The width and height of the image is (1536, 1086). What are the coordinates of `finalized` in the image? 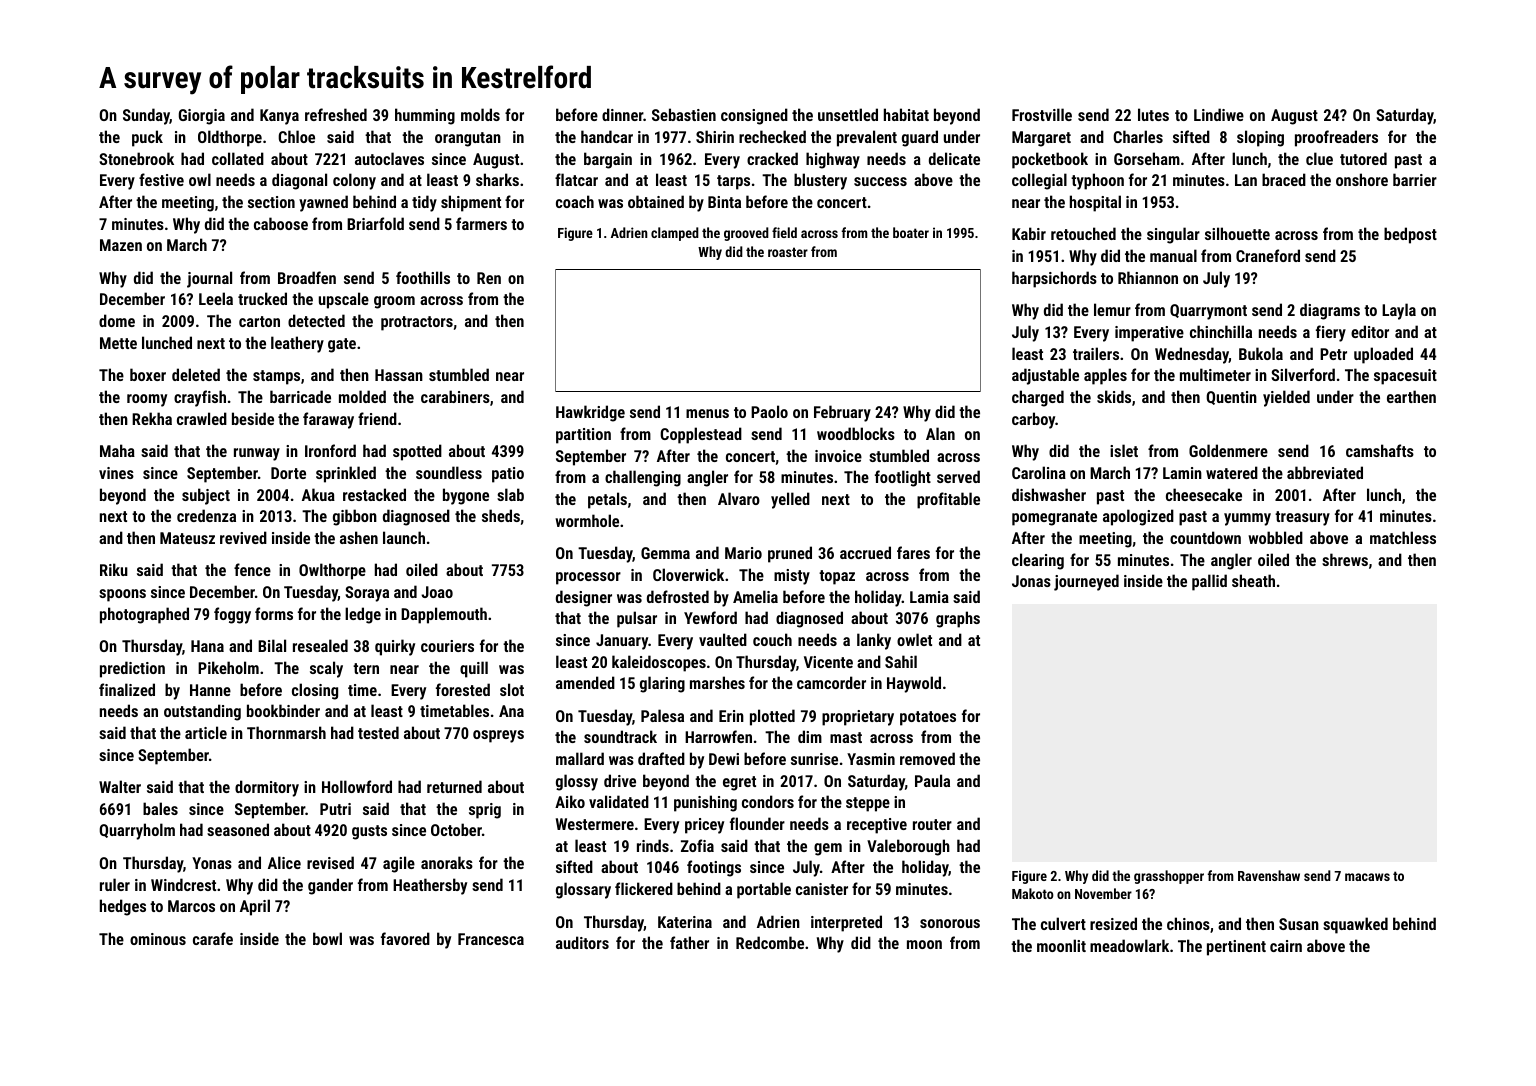 It's located at (127, 689).
